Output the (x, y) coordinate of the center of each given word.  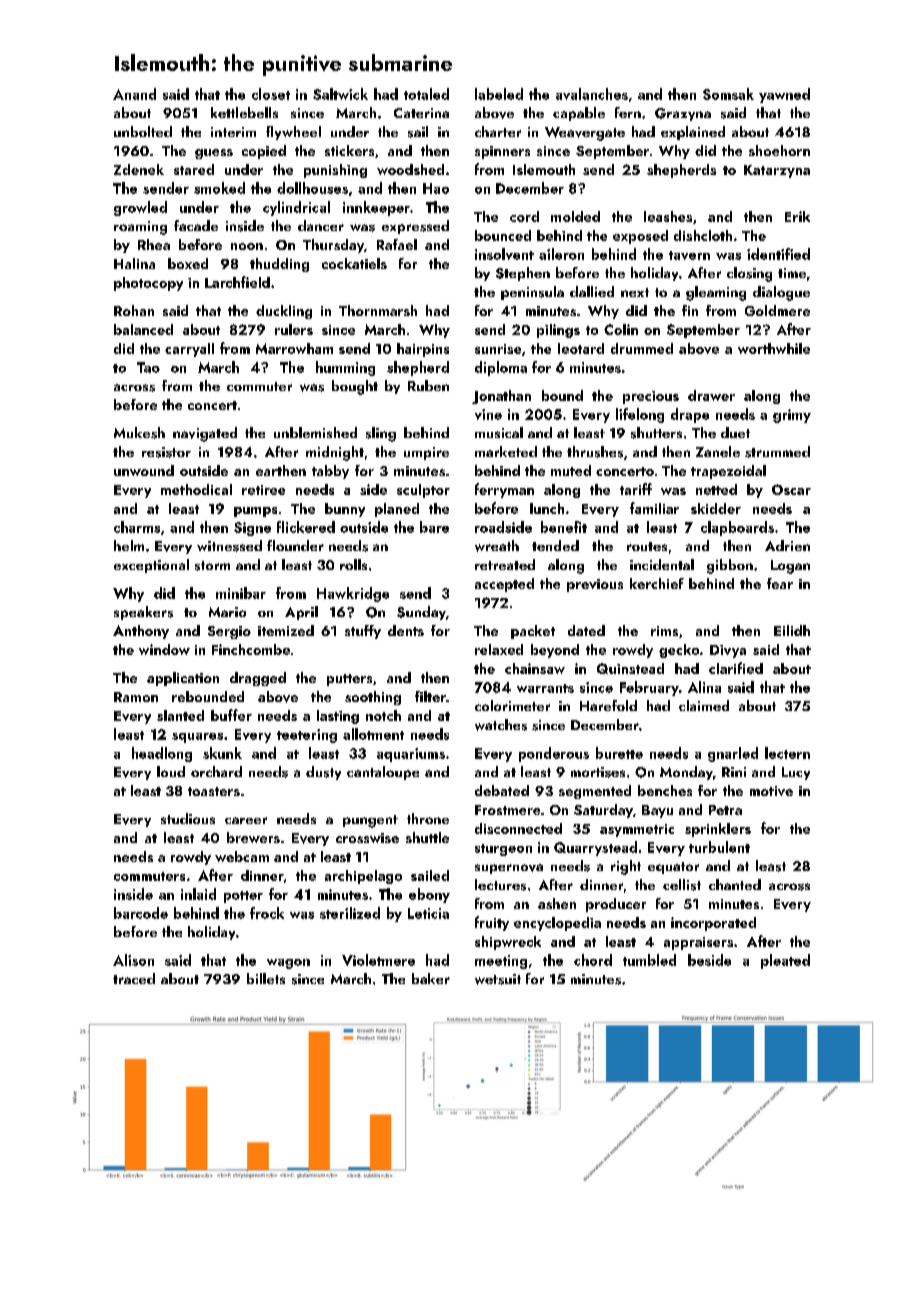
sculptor (423, 491)
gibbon (730, 566)
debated (502, 790)
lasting (338, 717)
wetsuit (498, 979)
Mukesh (139, 433)
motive (771, 791)
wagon (288, 964)
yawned (784, 95)
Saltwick (340, 94)
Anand (134, 94)
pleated (785, 961)
